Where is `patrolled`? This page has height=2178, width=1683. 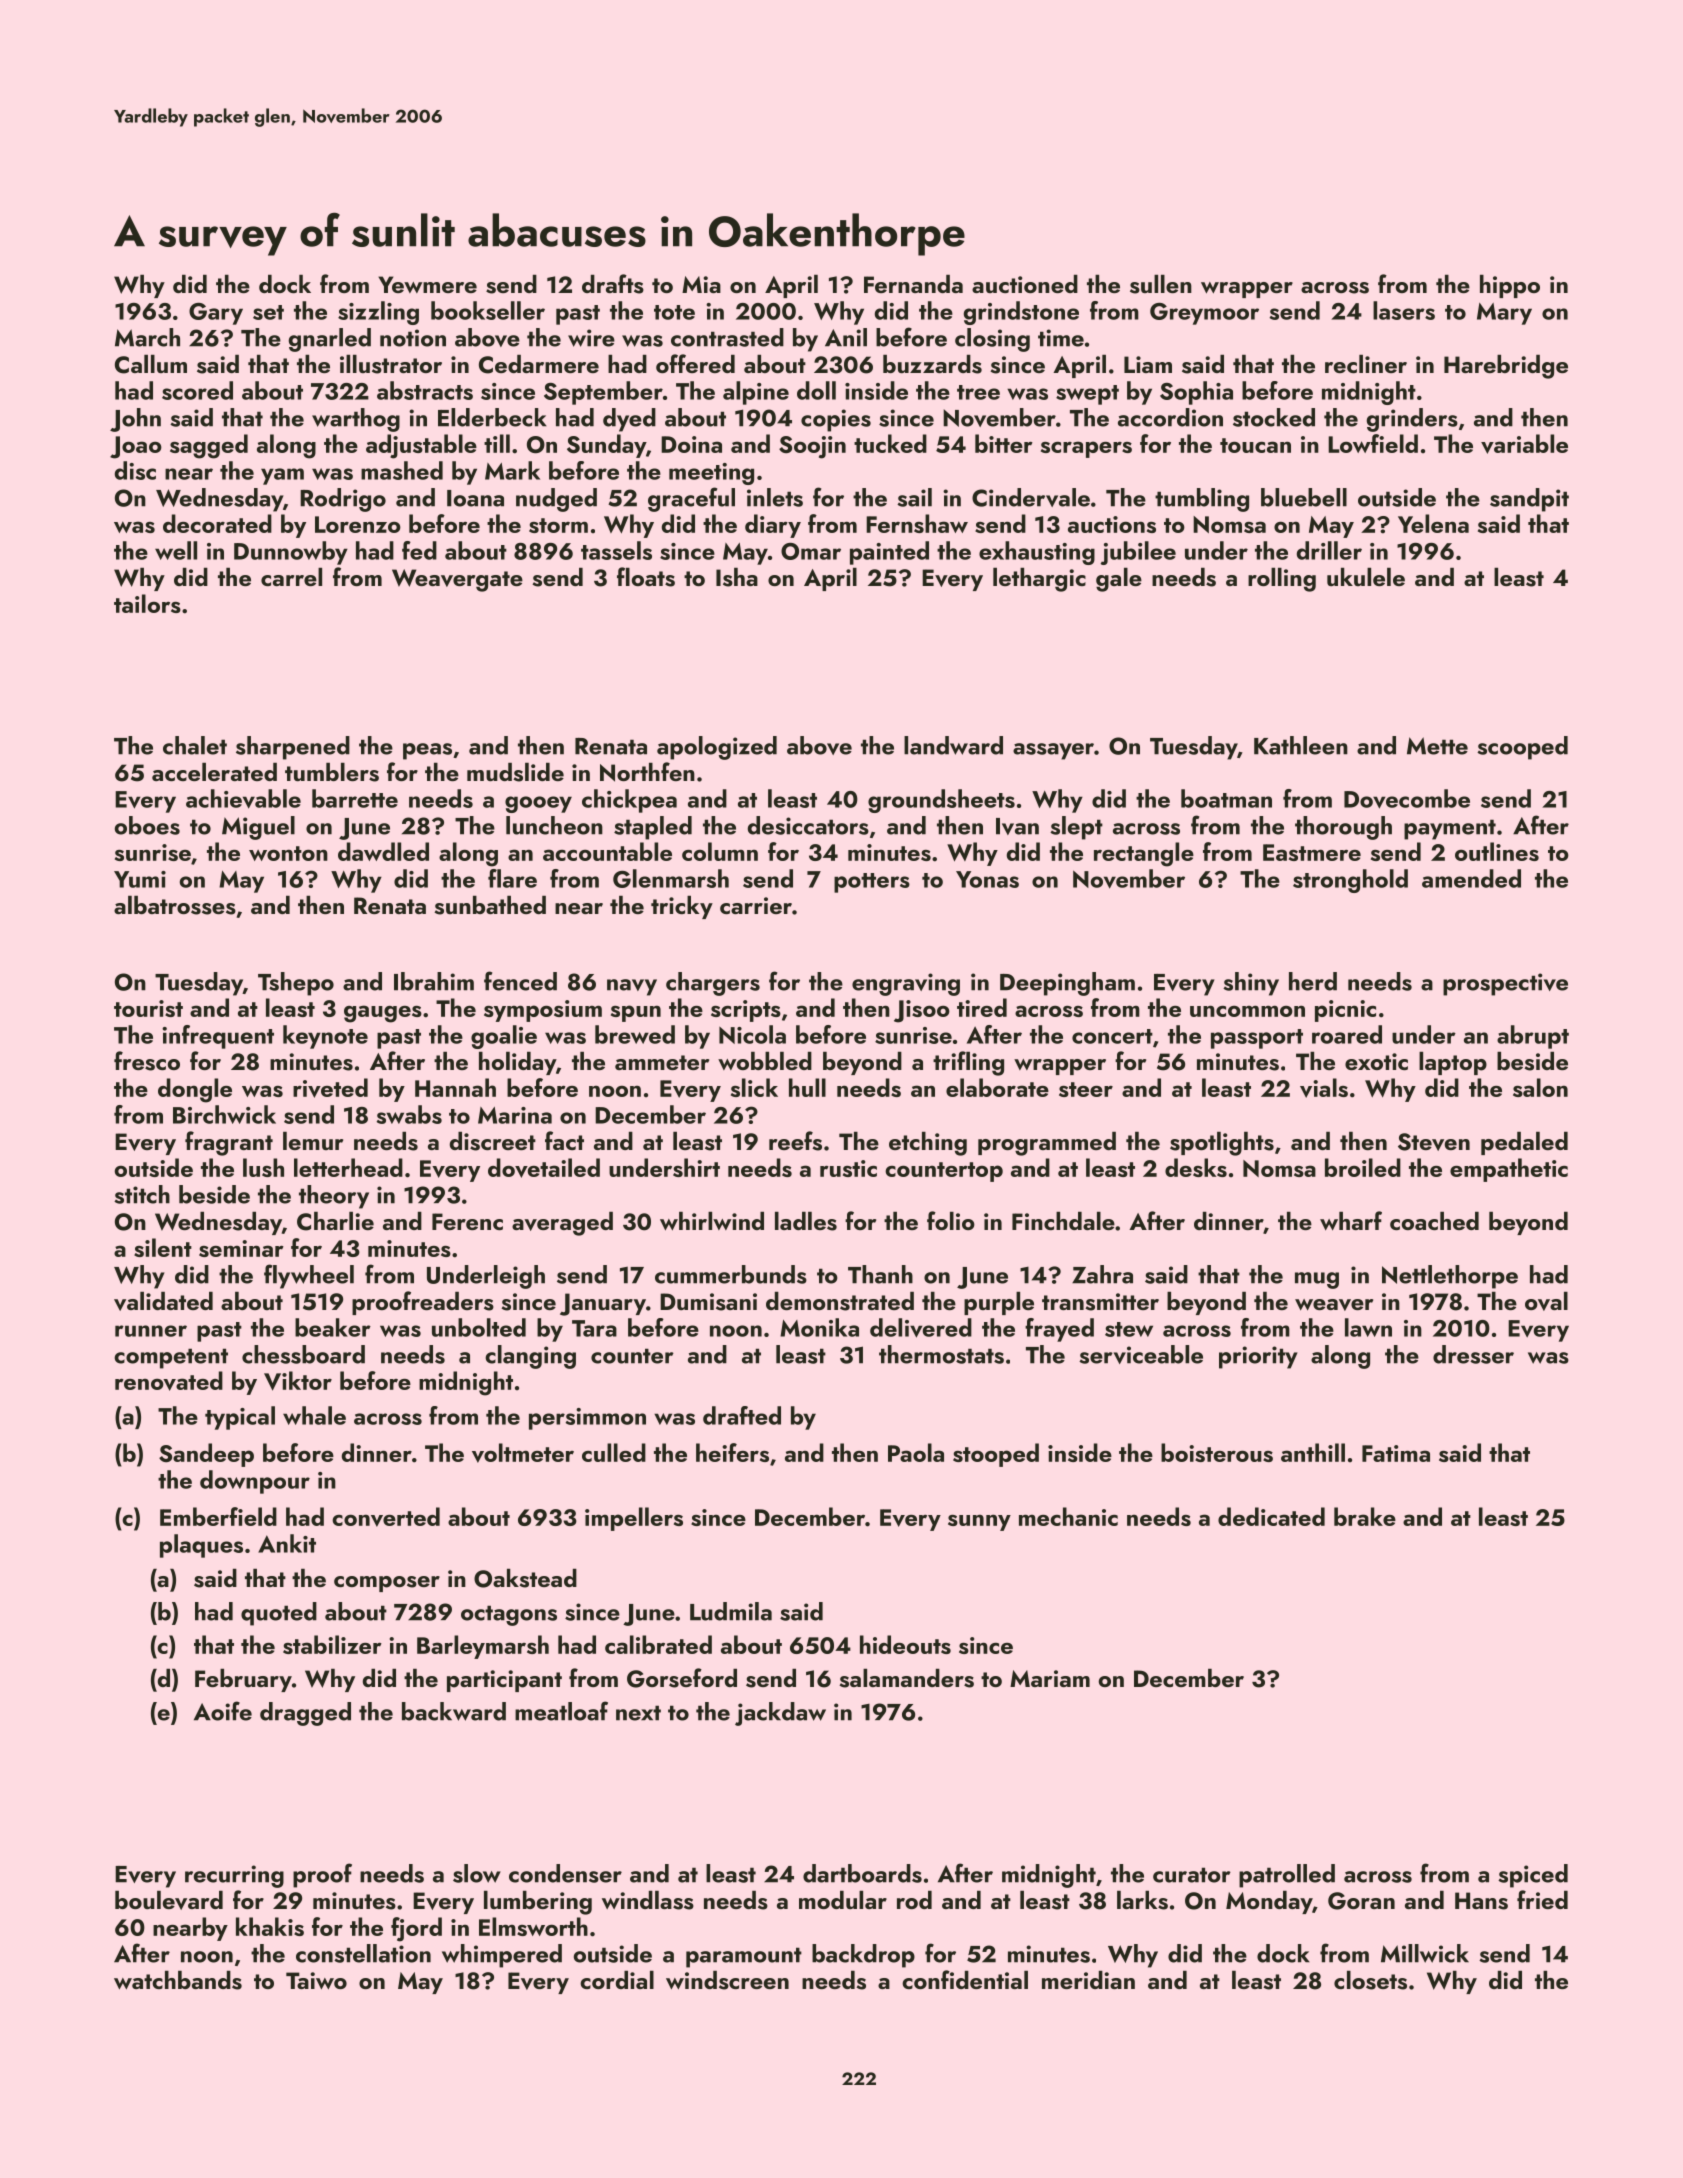
patrolled is located at coordinates (1287, 1876).
